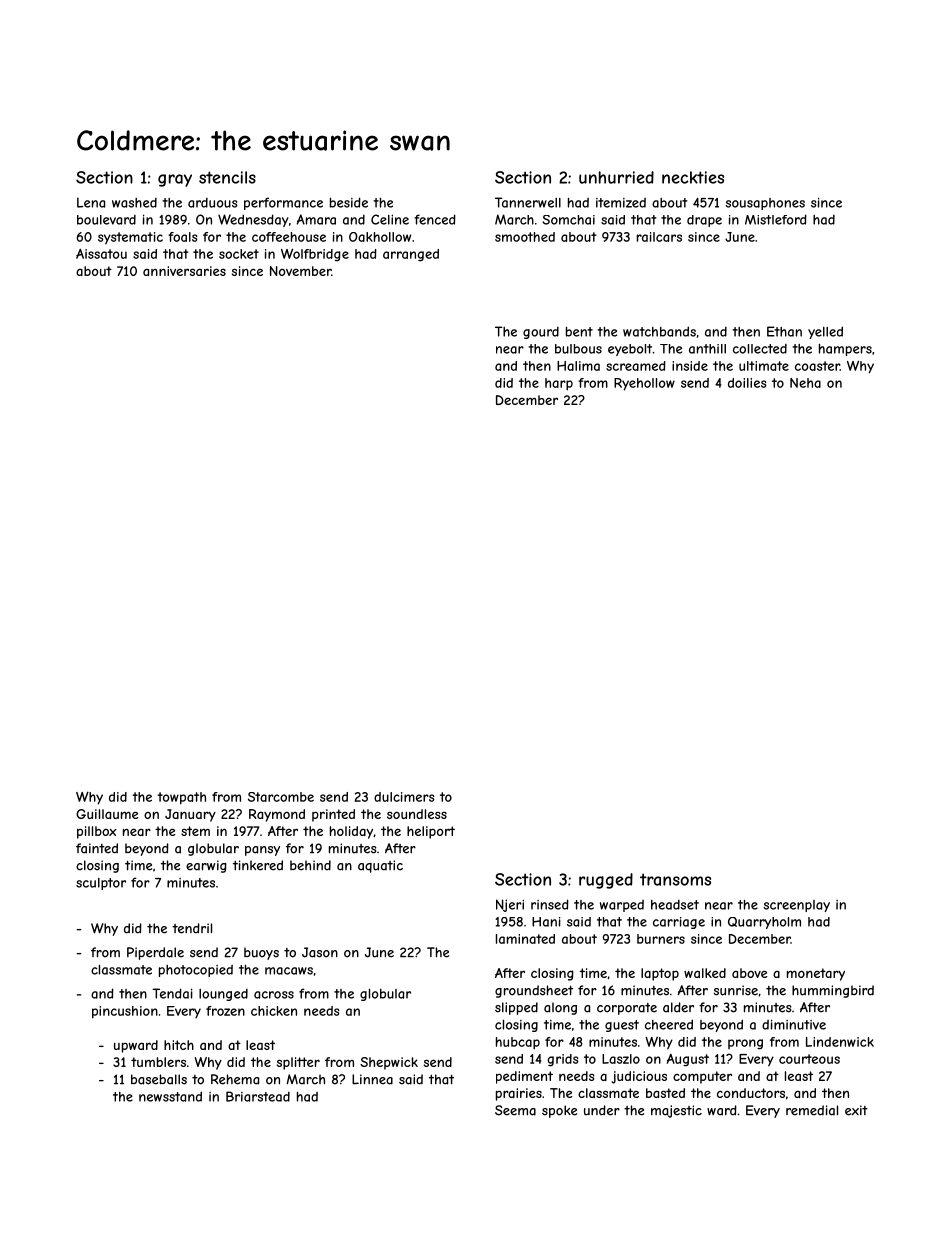 This screenshot has height=1233, width=952. I want to click on monetary, so click(816, 974).
